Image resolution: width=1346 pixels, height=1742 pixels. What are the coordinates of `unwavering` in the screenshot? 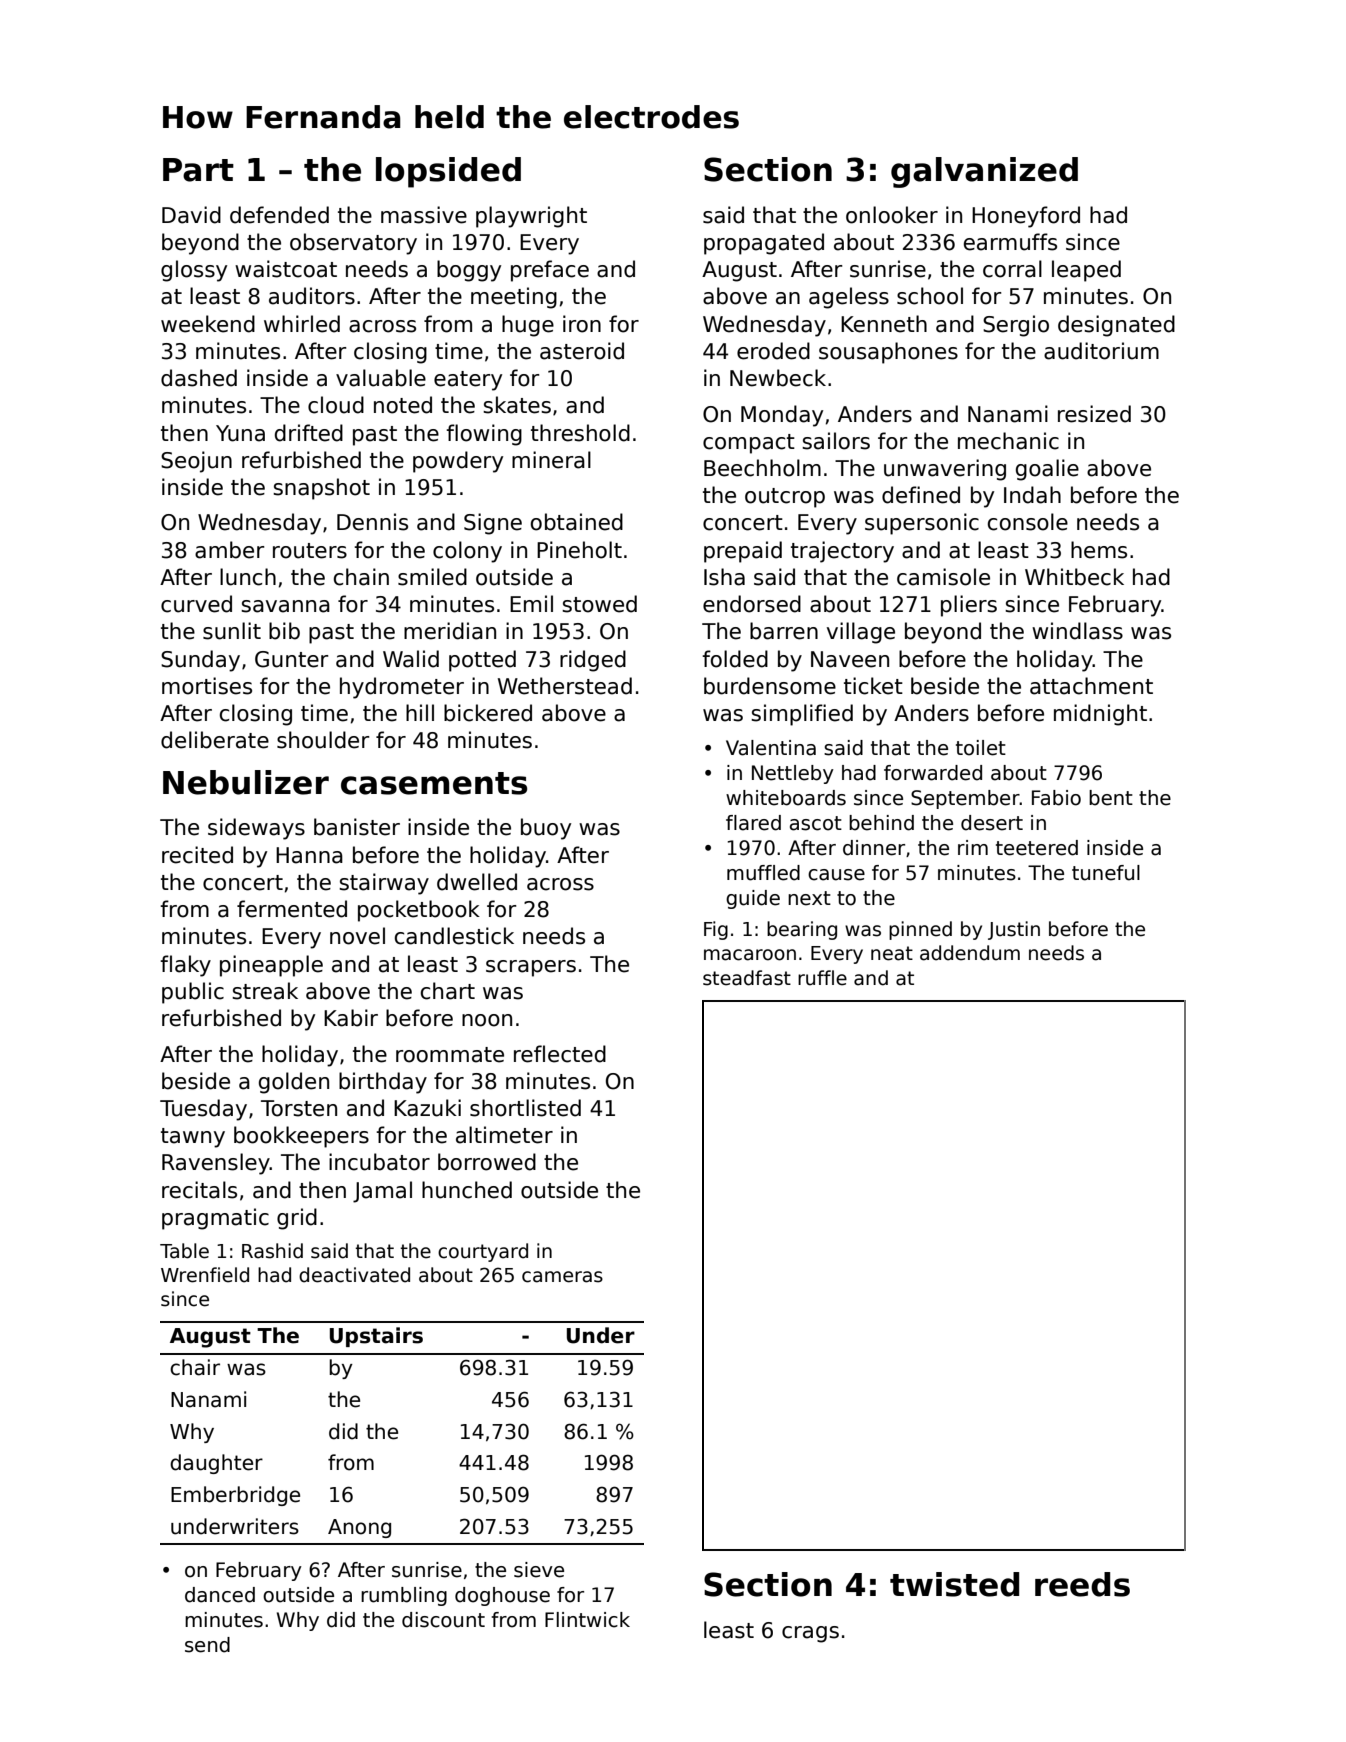 It's located at (945, 470).
